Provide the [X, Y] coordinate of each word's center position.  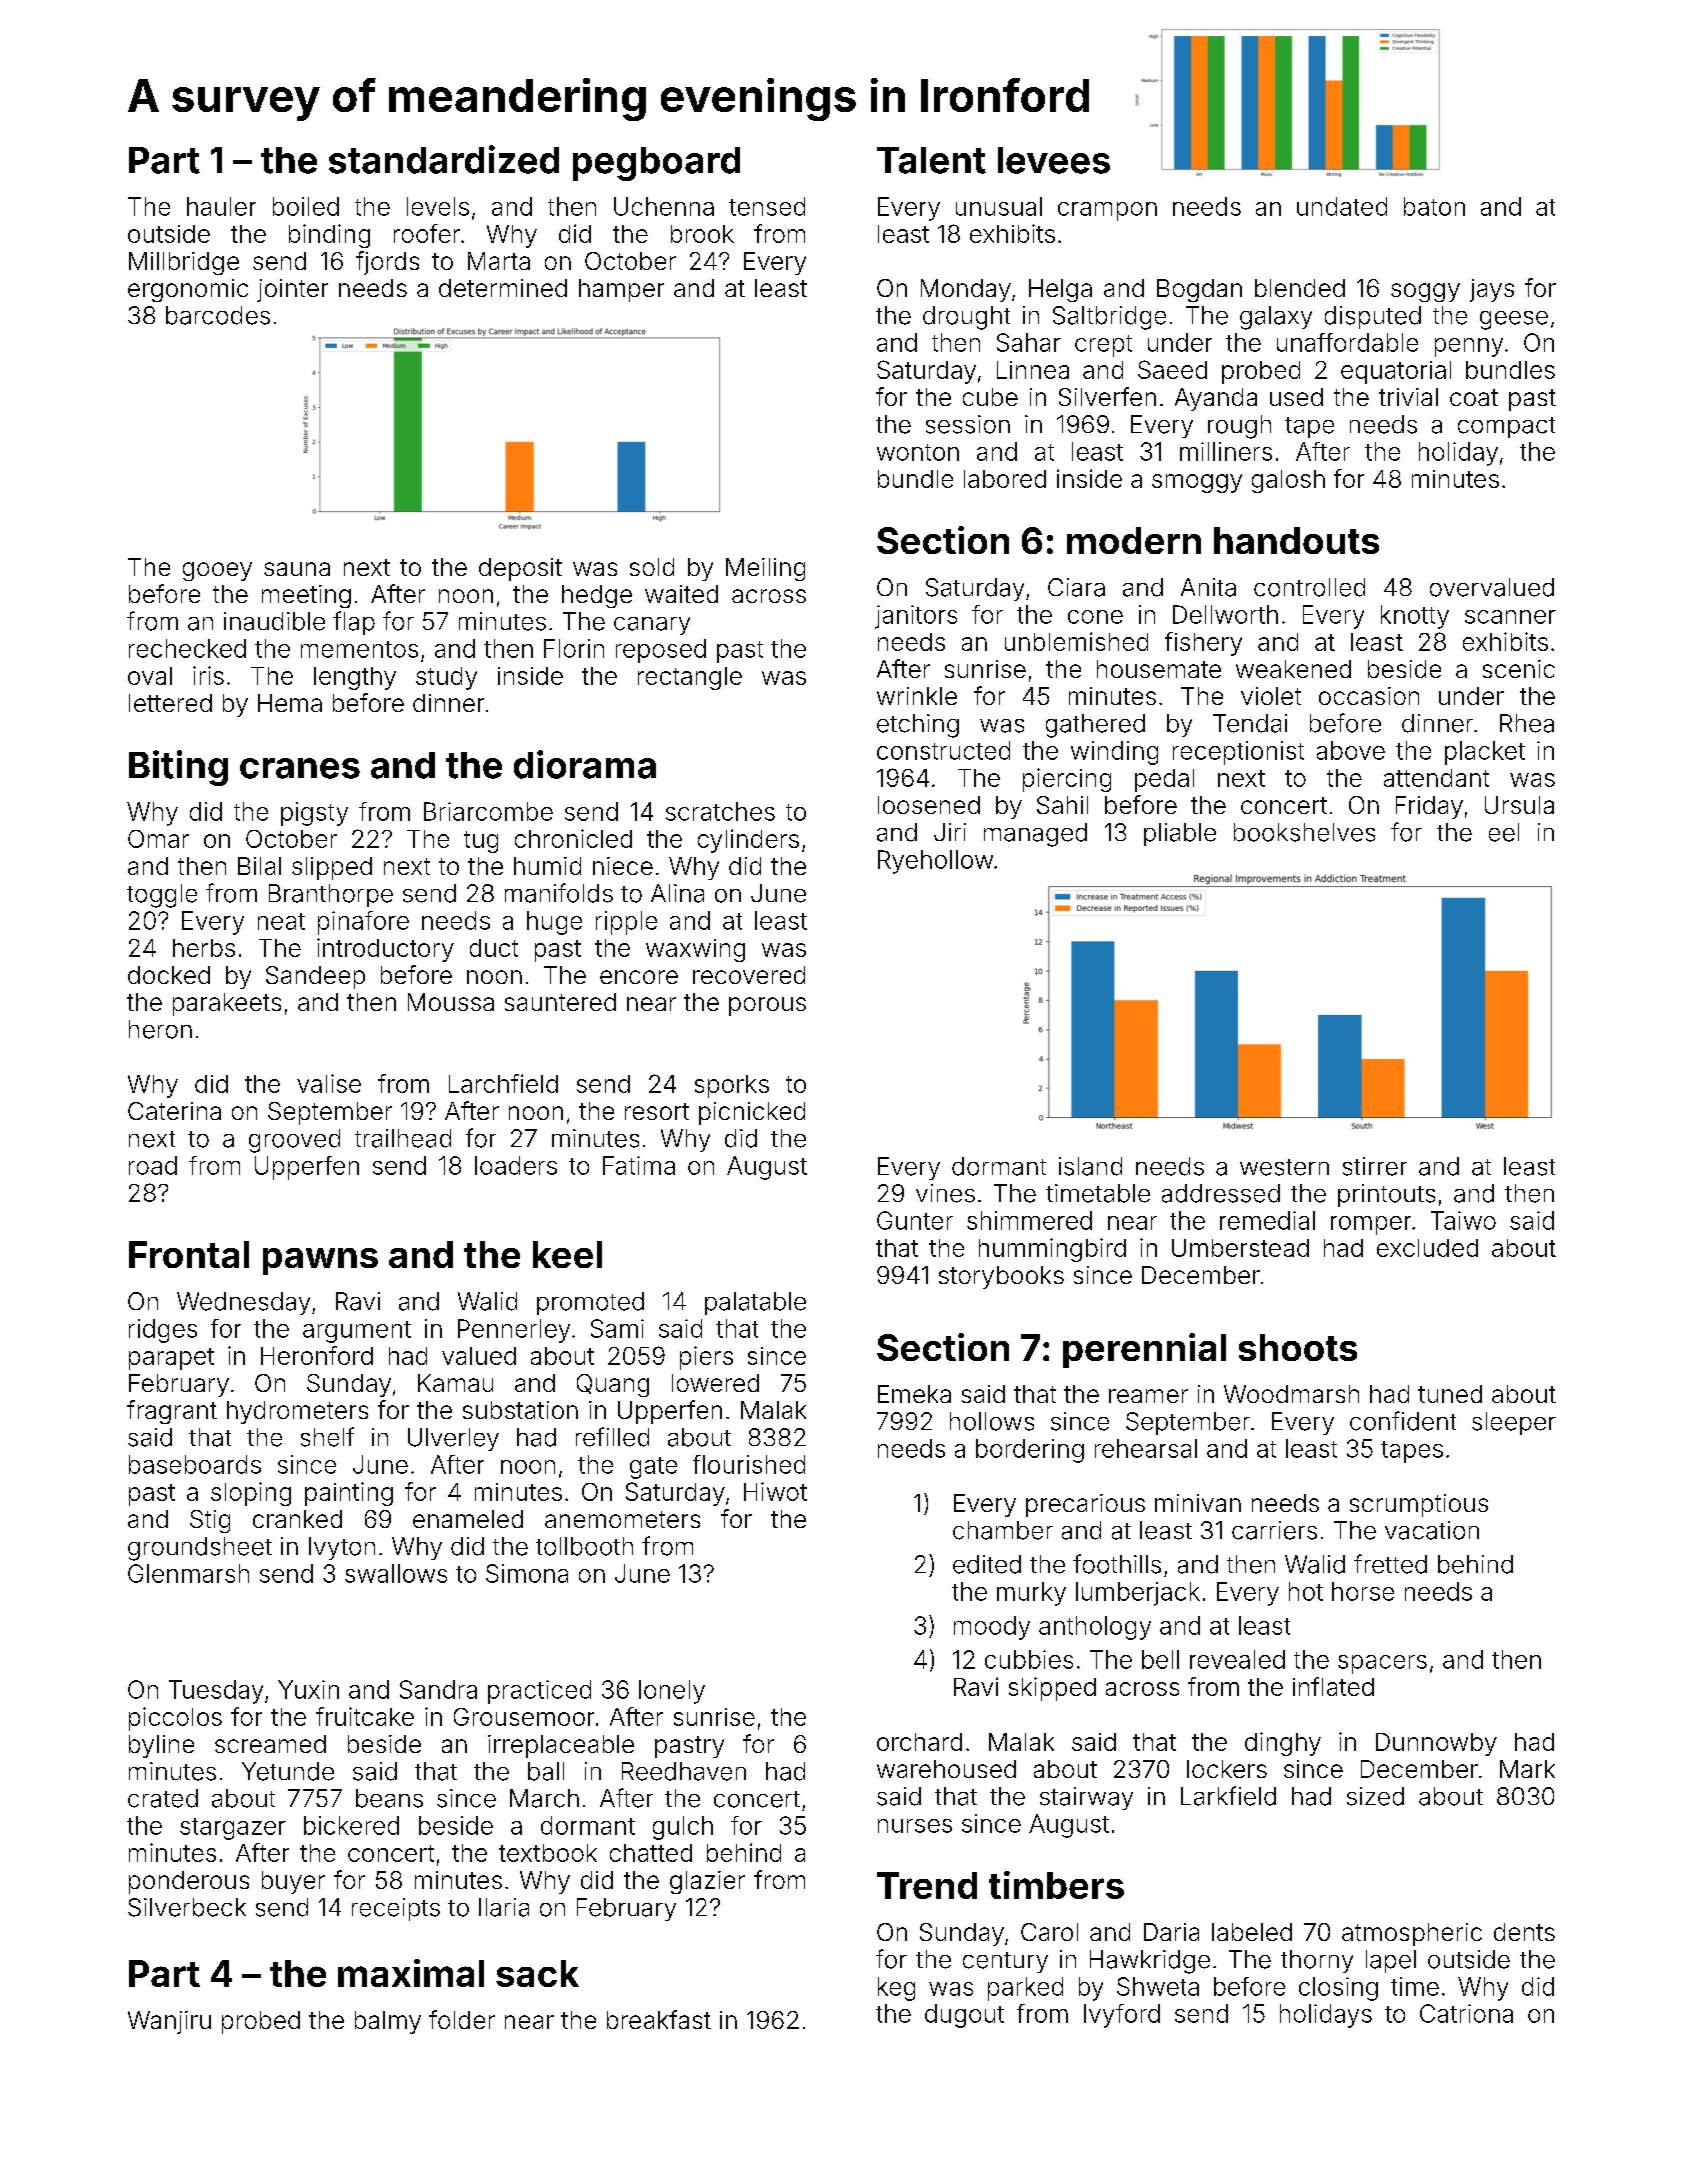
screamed [270, 1744]
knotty [1415, 617]
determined [503, 288]
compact [1506, 427]
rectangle [690, 678]
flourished [749, 1464]
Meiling [765, 569]
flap [354, 623]
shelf [327, 1437]
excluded [1427, 1248]
